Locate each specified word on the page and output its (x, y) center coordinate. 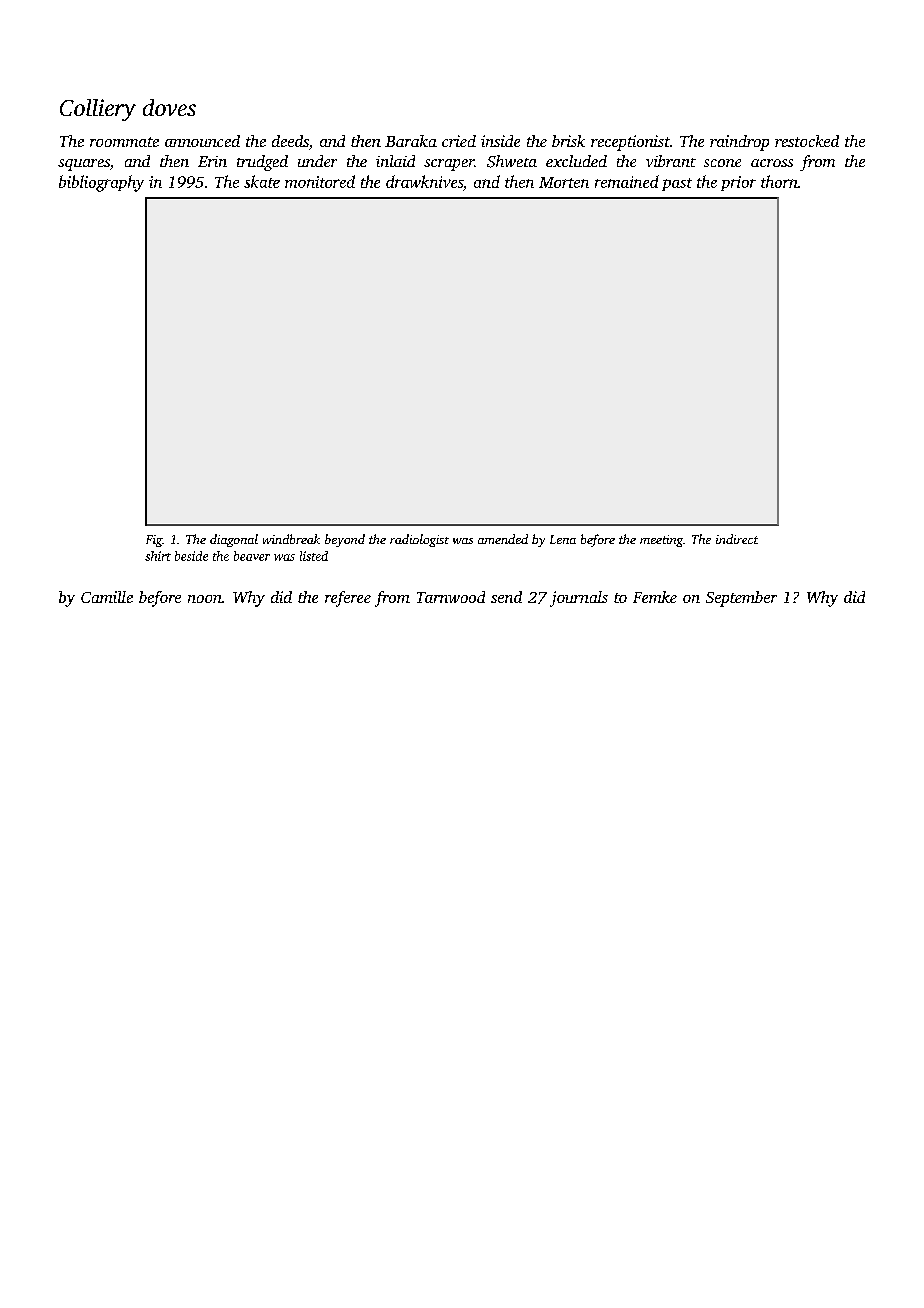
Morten (564, 182)
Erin (212, 161)
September (741, 599)
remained (627, 181)
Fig (154, 541)
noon (205, 599)
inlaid (395, 161)
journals (579, 599)
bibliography (101, 183)
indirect (737, 539)
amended (503, 539)
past (677, 184)
